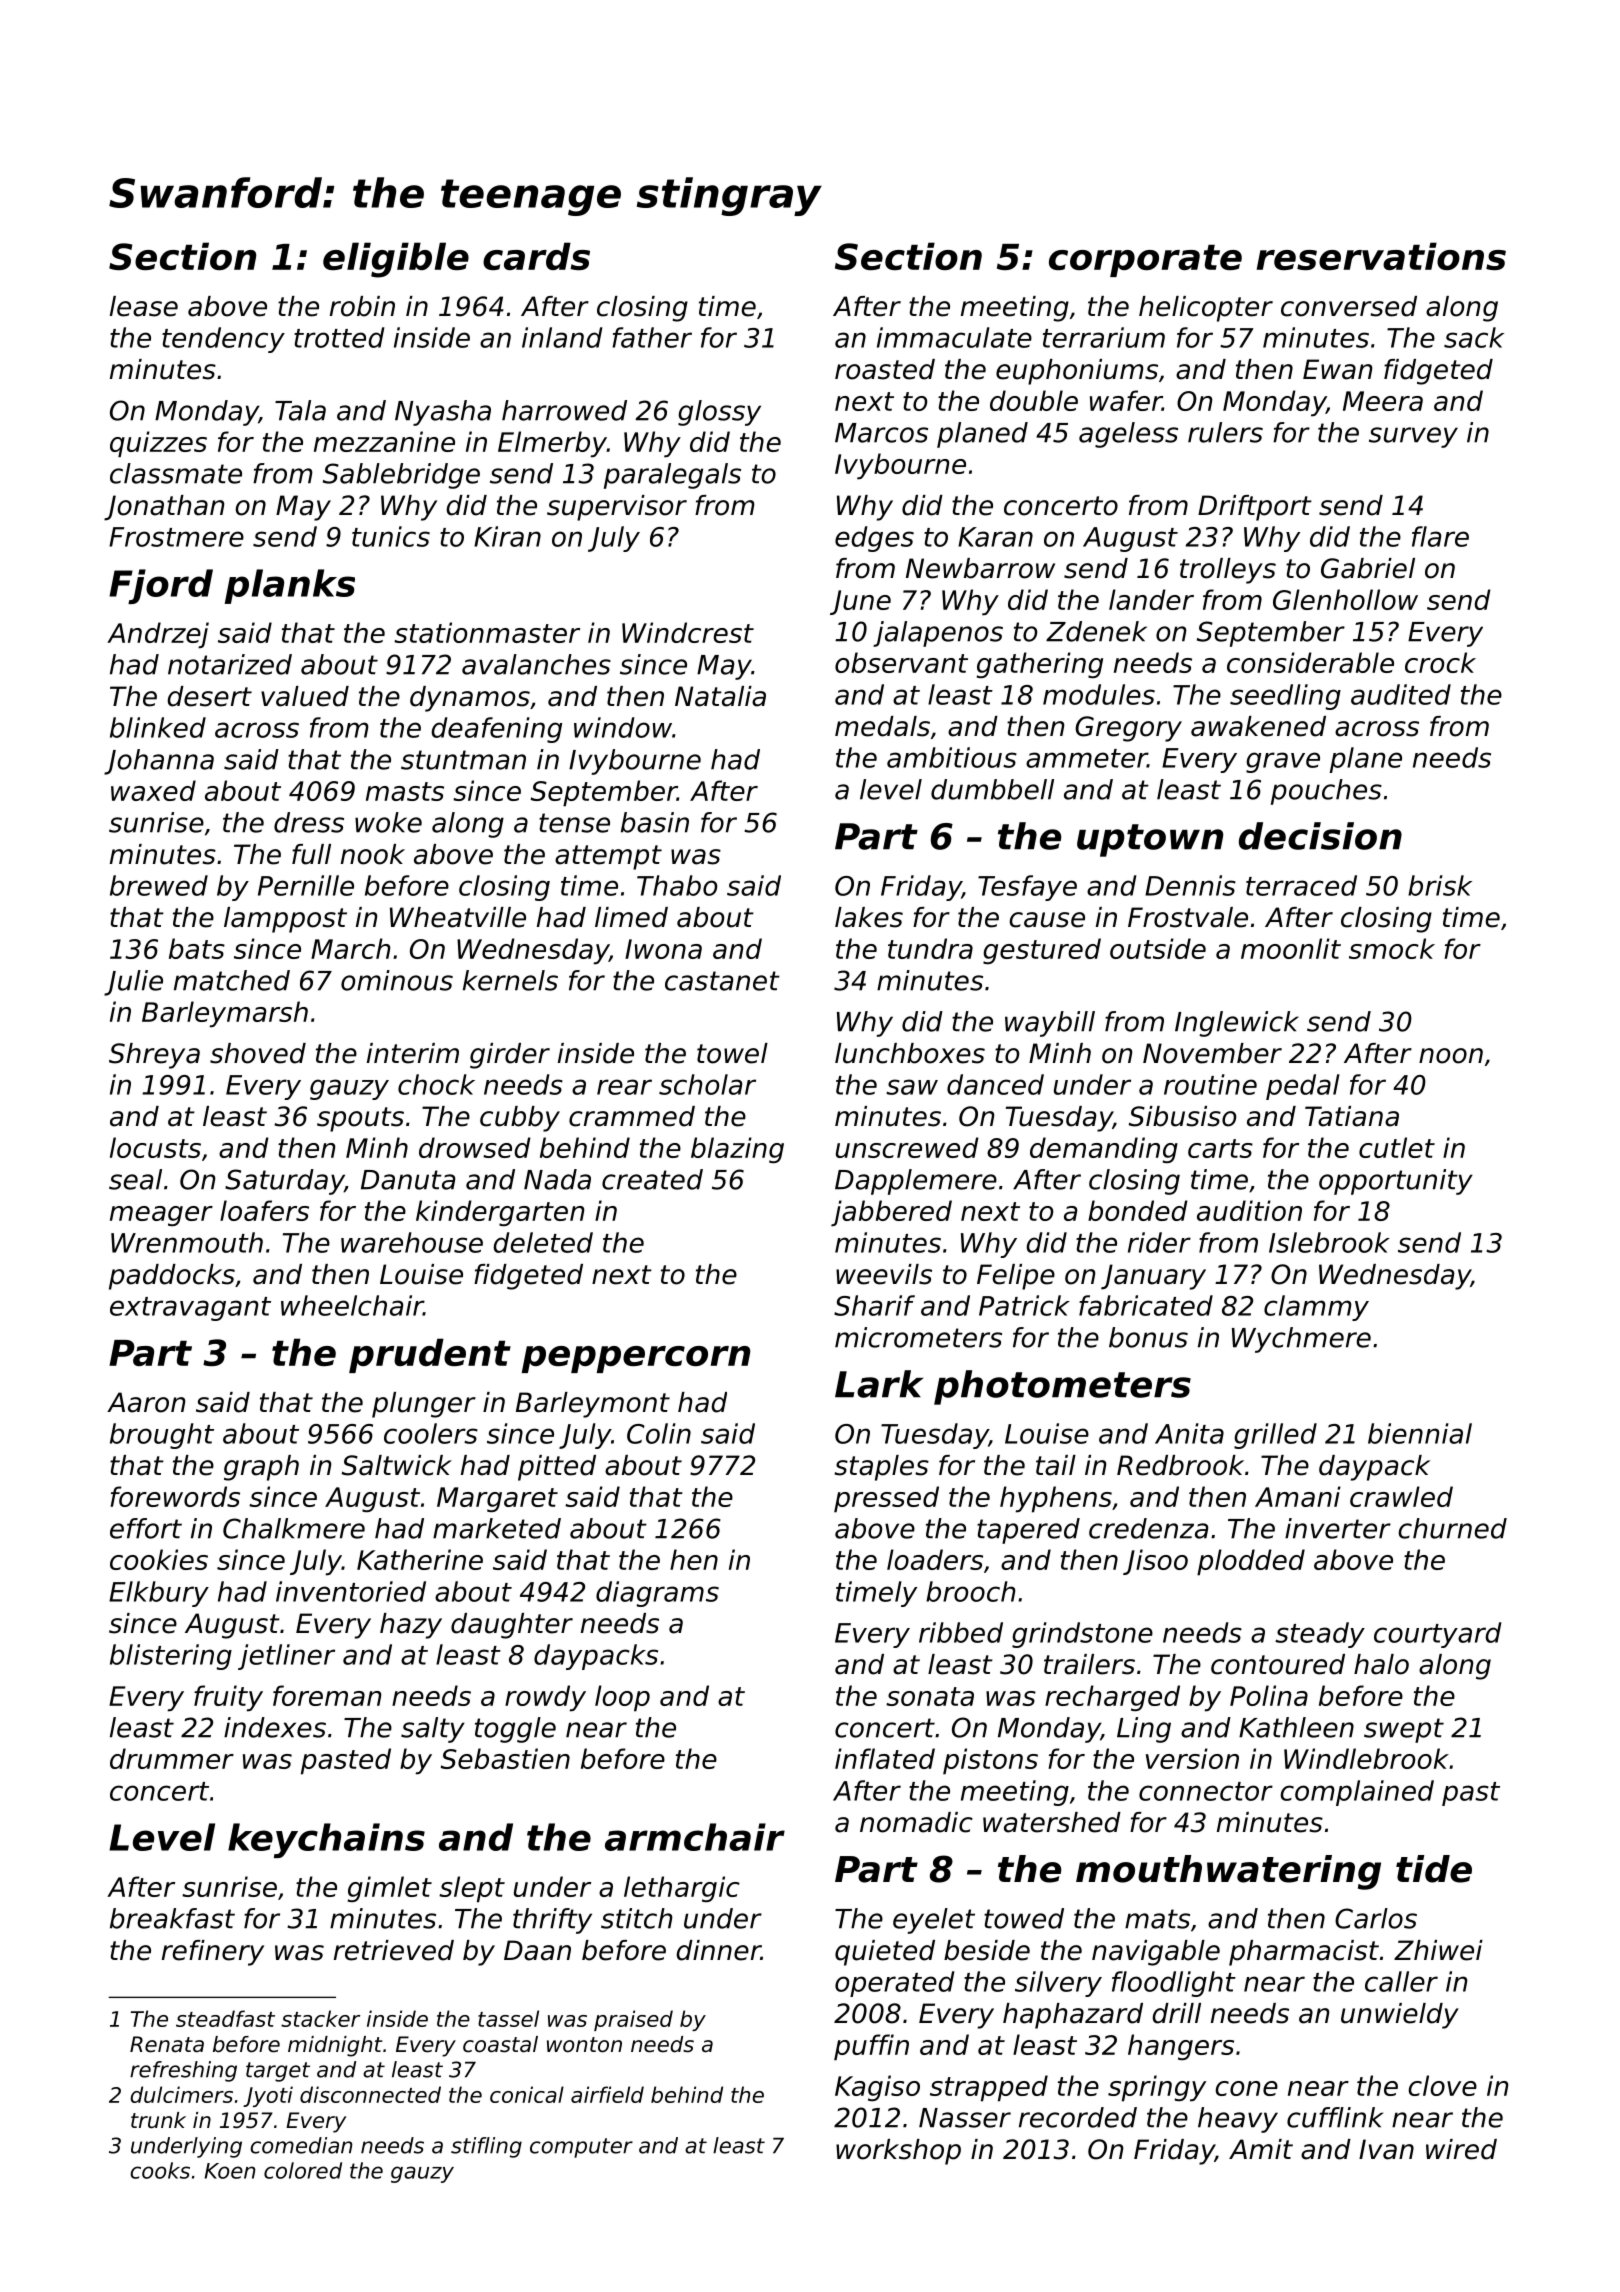 Image resolution: width=1620 pixels, height=2292 pixels. I want to click on jabbered, so click(891, 1213).
